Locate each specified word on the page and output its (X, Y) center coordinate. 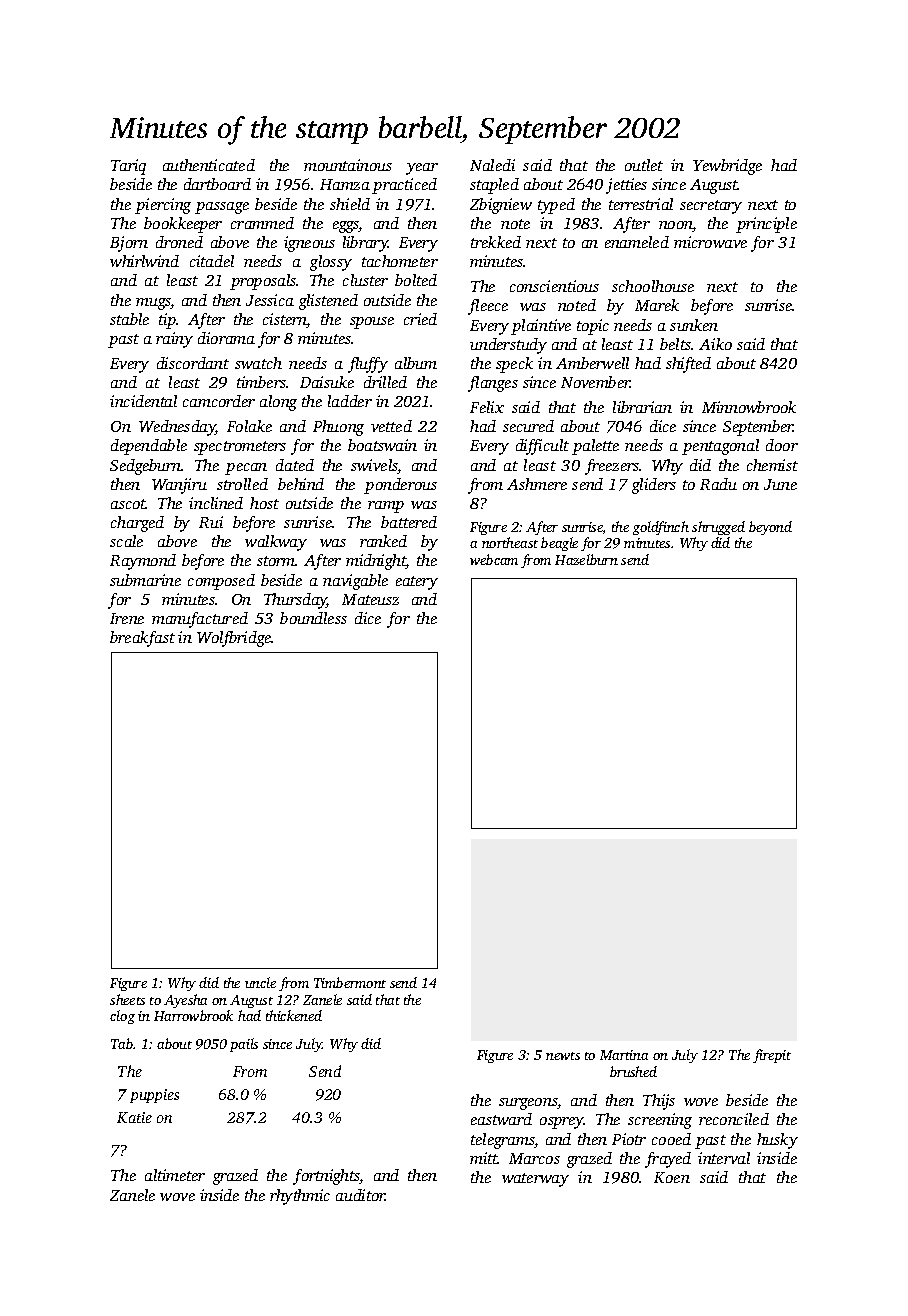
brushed (633, 1071)
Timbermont (350, 982)
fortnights (326, 1177)
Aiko (715, 344)
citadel (212, 261)
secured (528, 426)
